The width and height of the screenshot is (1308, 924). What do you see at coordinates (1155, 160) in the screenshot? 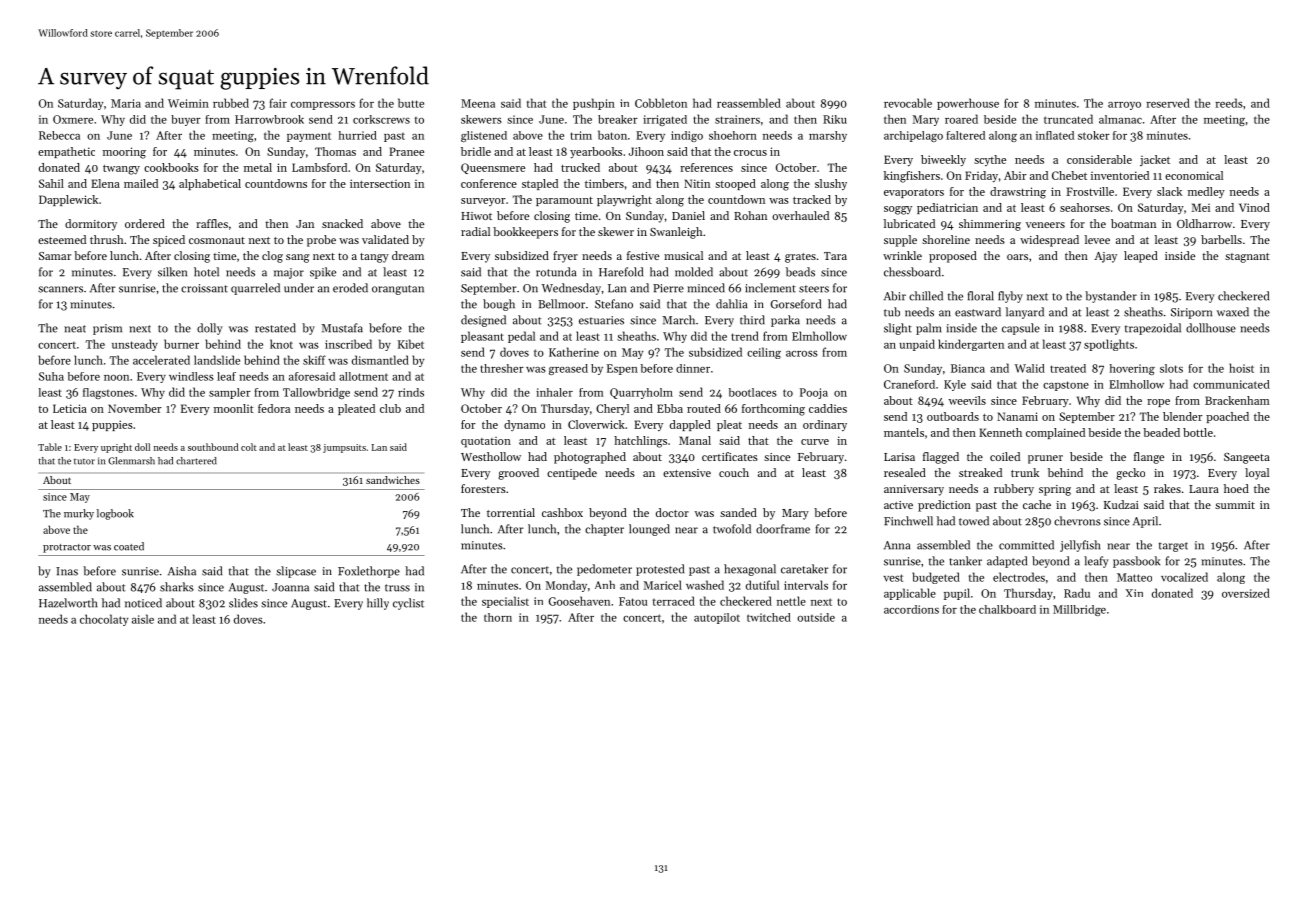
I see `jacket` at bounding box center [1155, 160].
